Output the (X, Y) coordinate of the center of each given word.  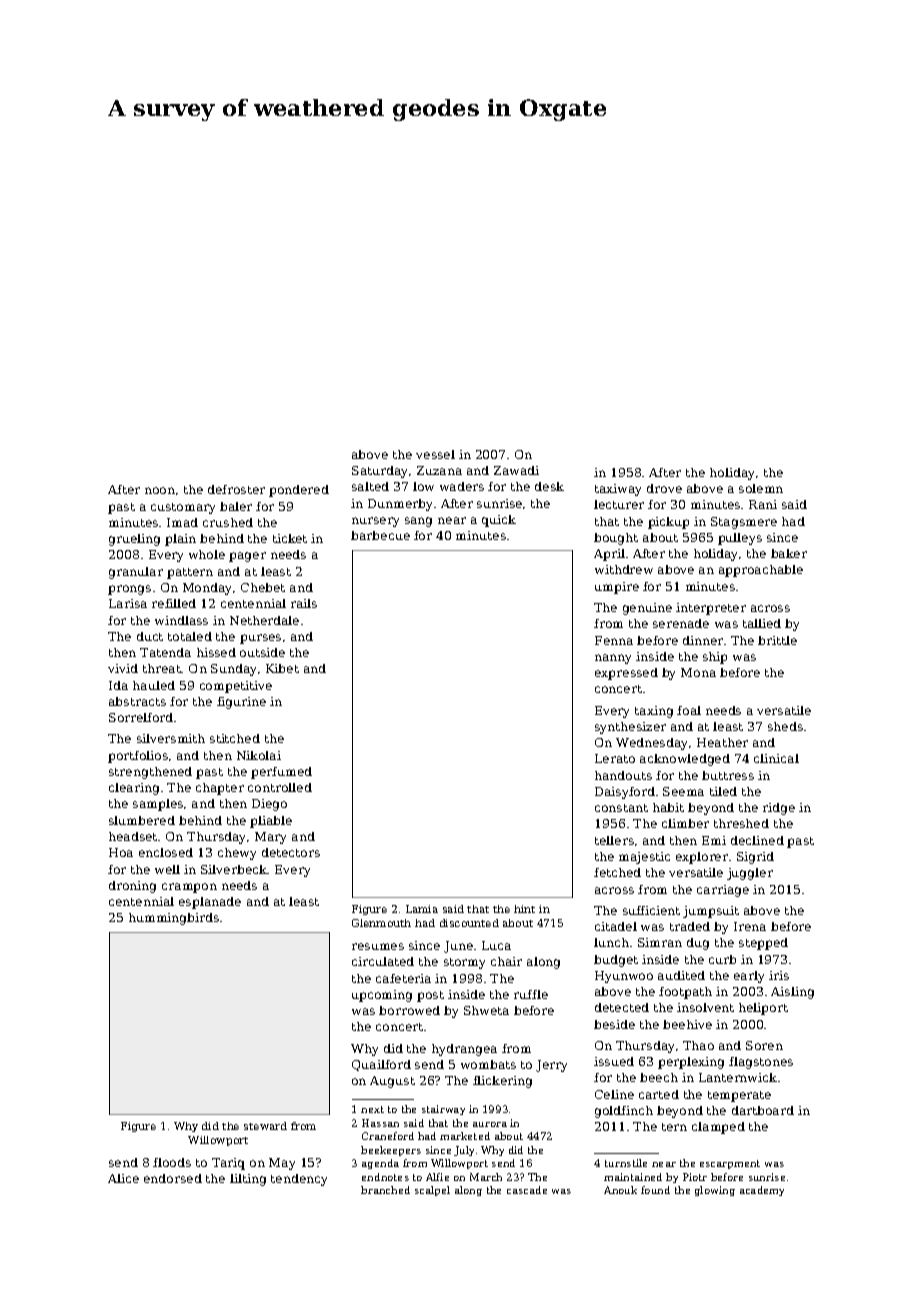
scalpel (432, 1191)
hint (524, 909)
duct (150, 636)
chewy (237, 854)
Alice (123, 1178)
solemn (761, 488)
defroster (236, 489)
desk (549, 486)
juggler (750, 874)
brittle (777, 640)
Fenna (614, 640)
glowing (715, 1191)
